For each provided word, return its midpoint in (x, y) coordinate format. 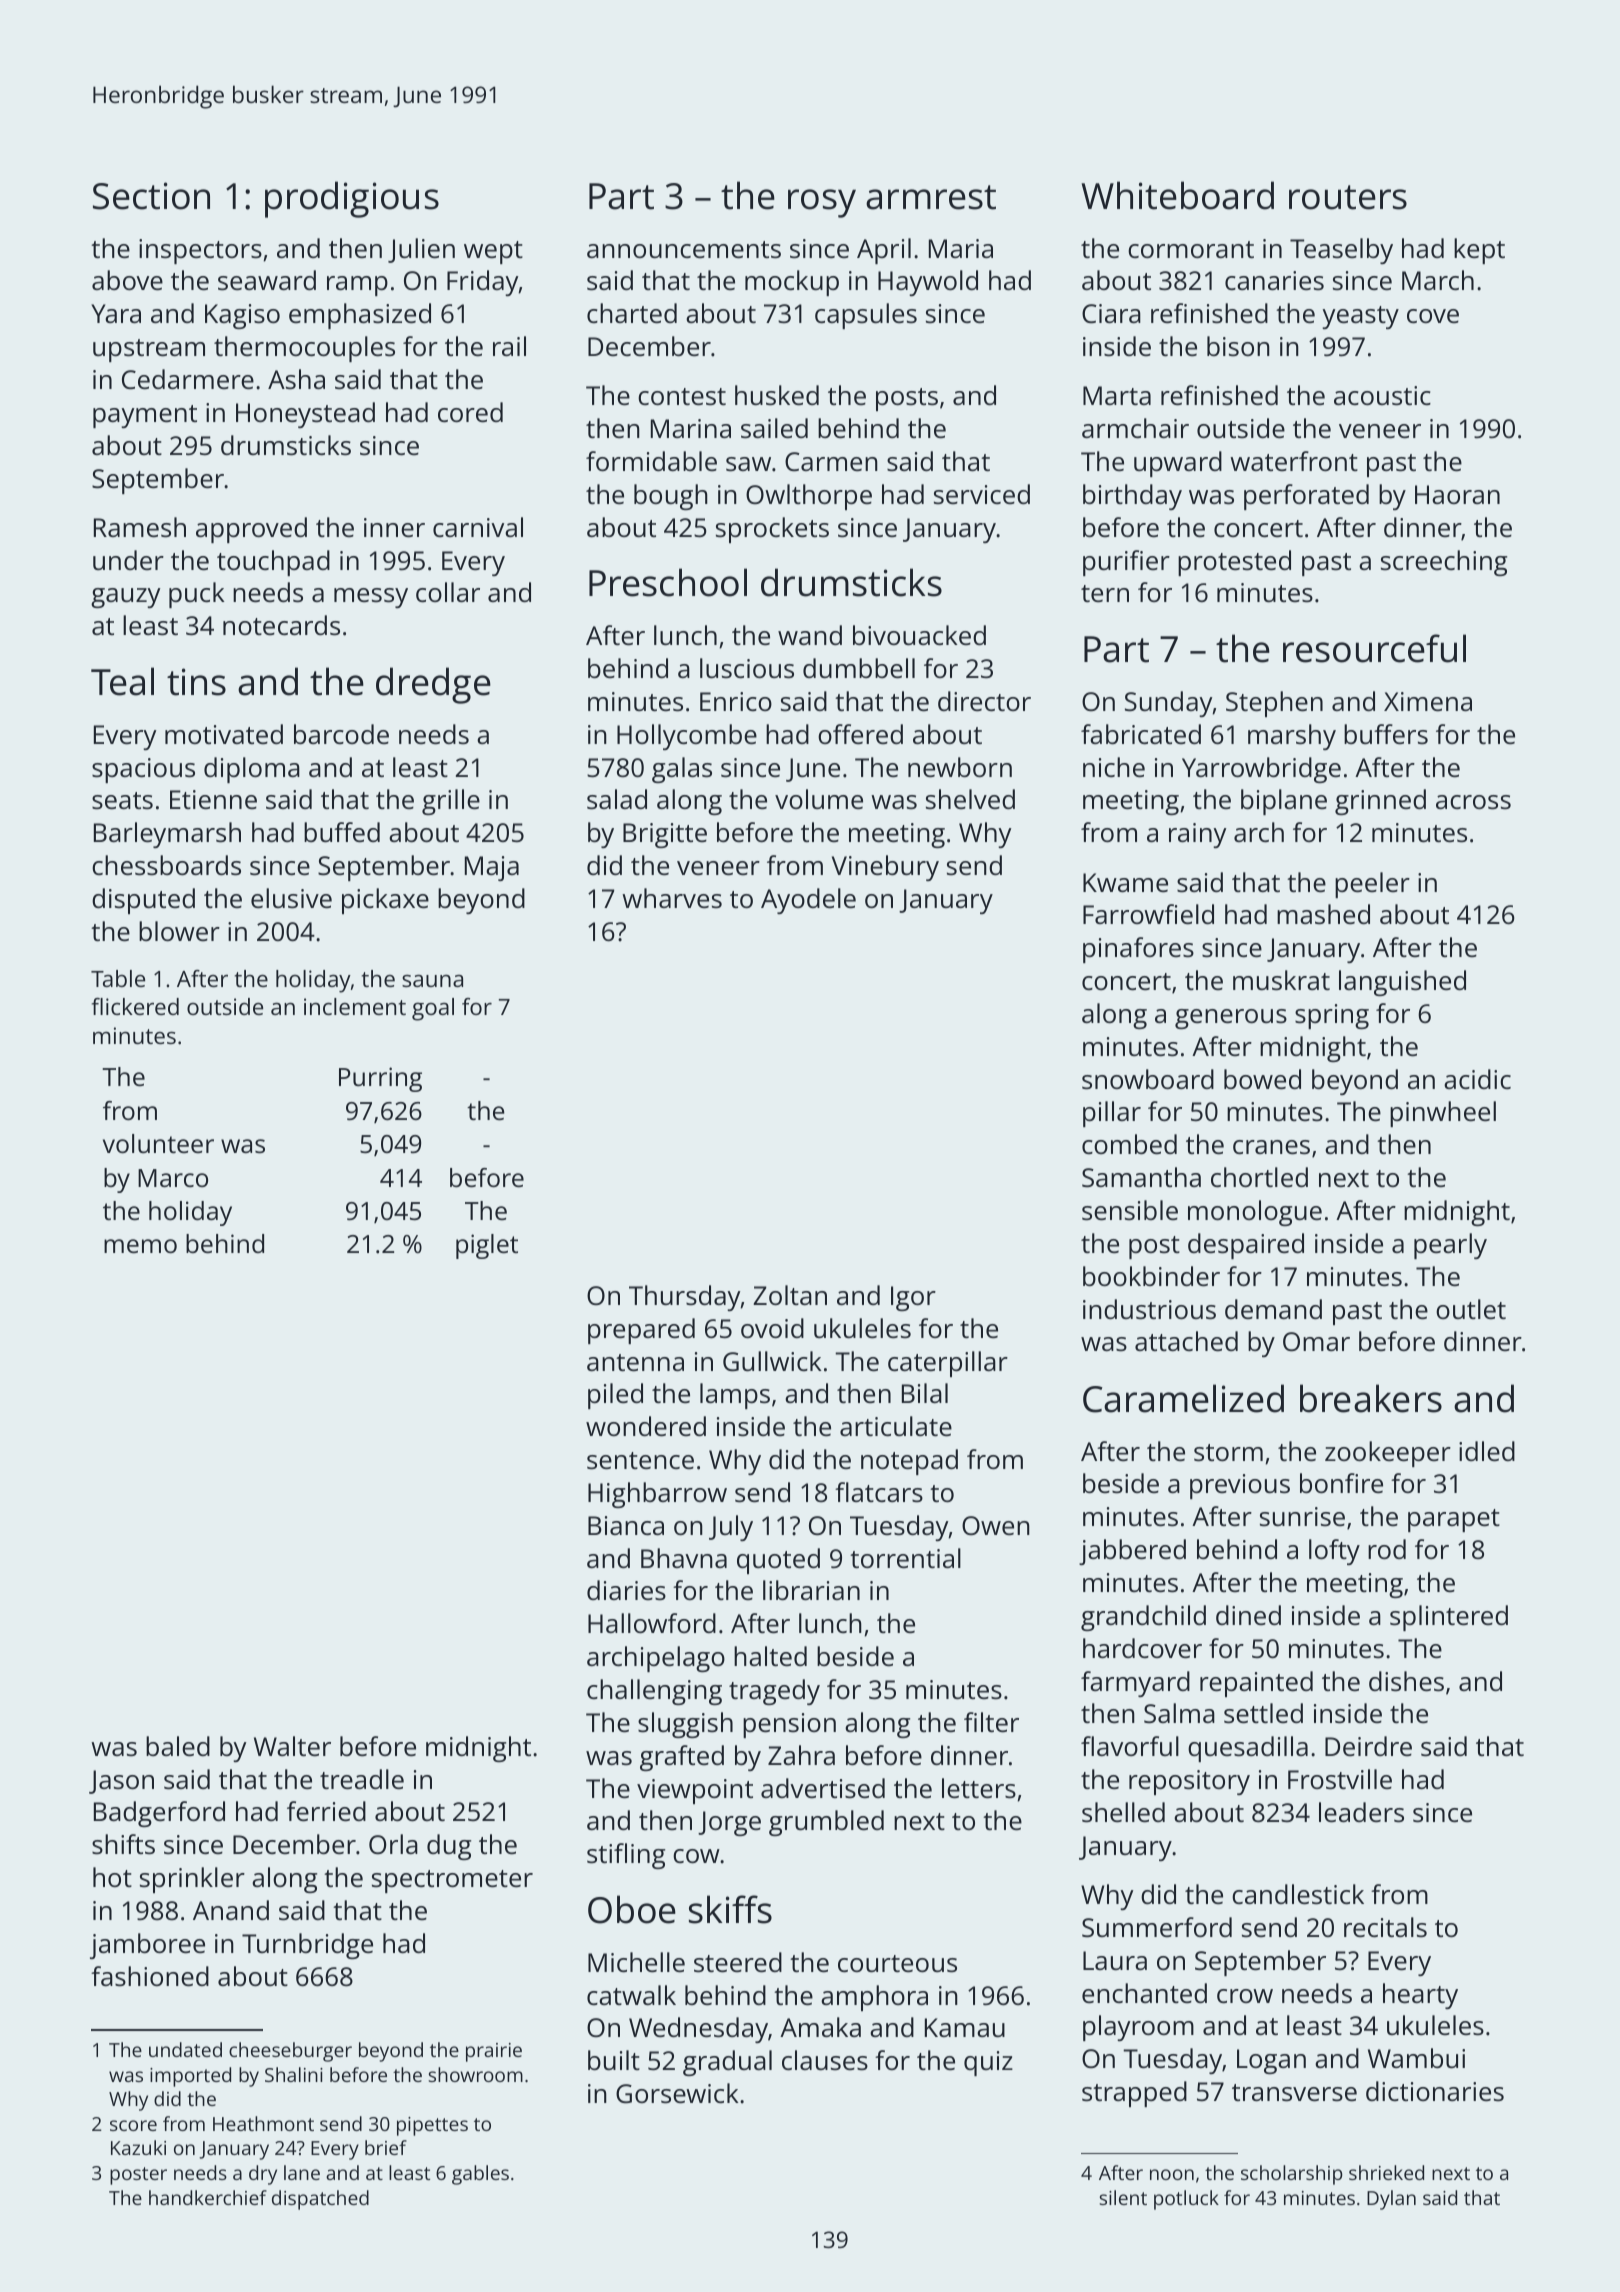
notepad (909, 1462)
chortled (1259, 1177)
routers (1348, 197)
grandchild (1143, 1618)
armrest (931, 197)
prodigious (352, 199)
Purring (380, 1079)
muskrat (1281, 980)
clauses (825, 2060)
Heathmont (263, 2123)
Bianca (626, 1525)
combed (1129, 1144)
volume (819, 799)
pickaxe (385, 901)
